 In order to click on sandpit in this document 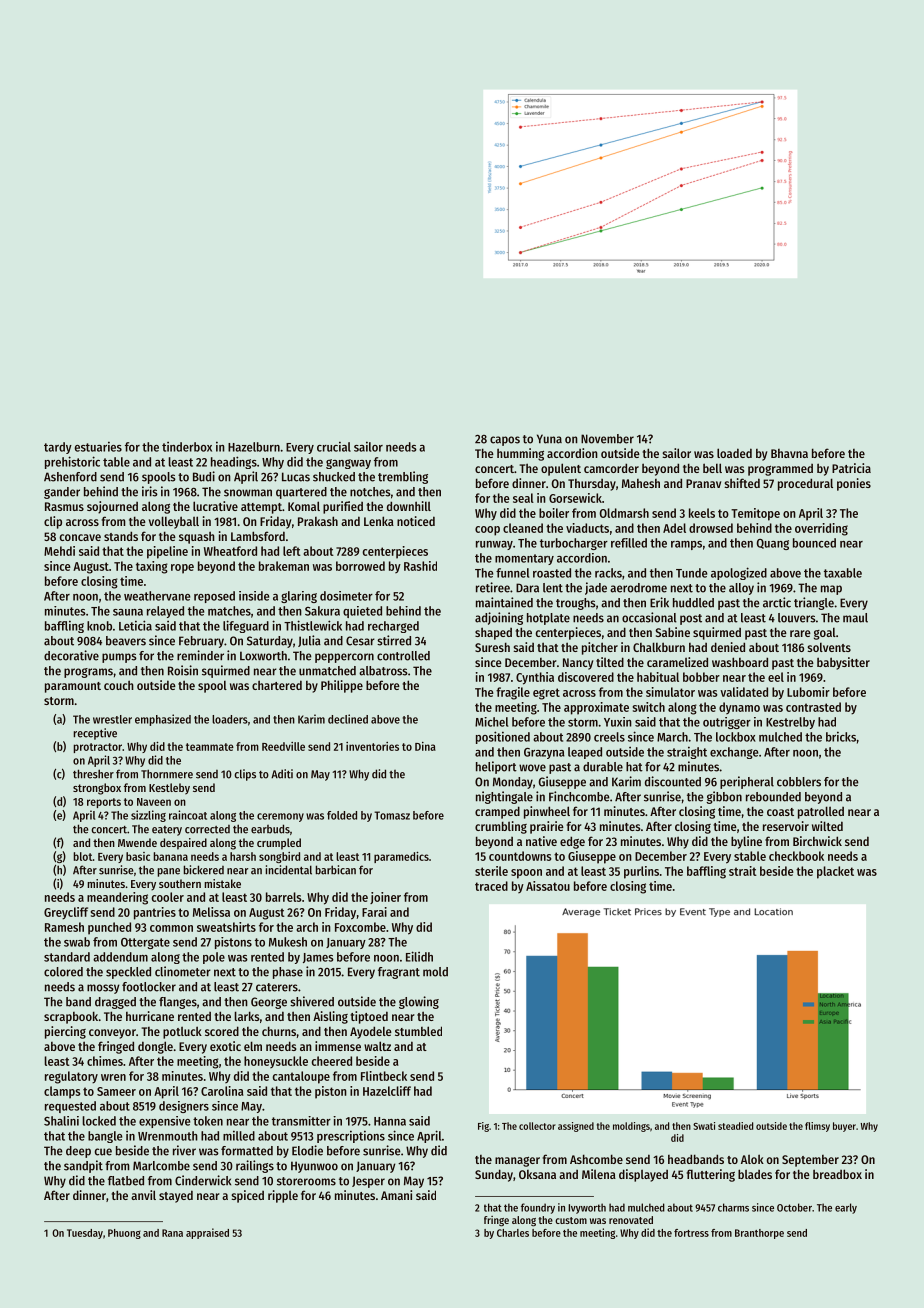, I will do `click(83, 1166)`.
